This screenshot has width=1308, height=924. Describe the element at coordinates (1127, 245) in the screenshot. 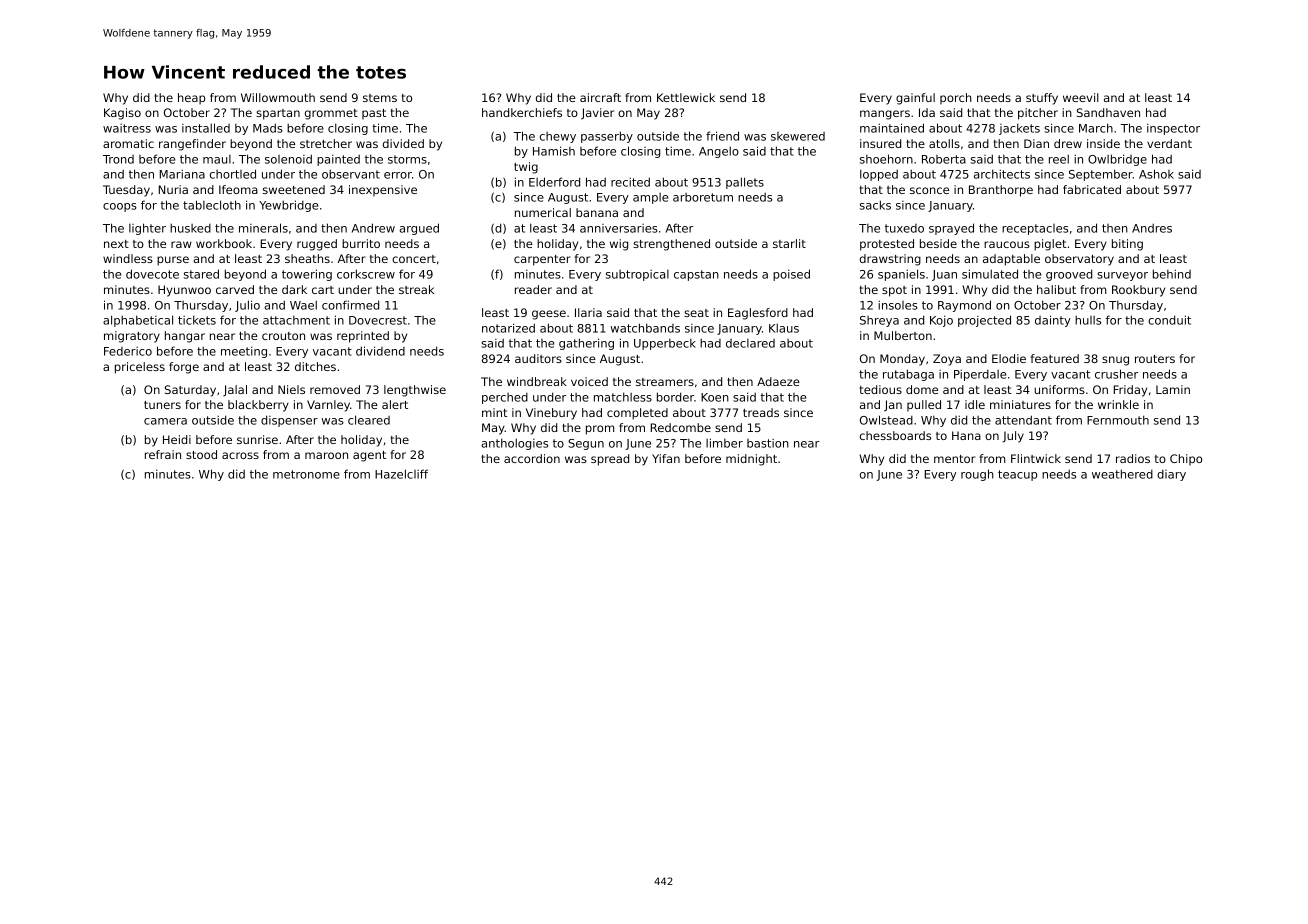

I see `biting` at that location.
